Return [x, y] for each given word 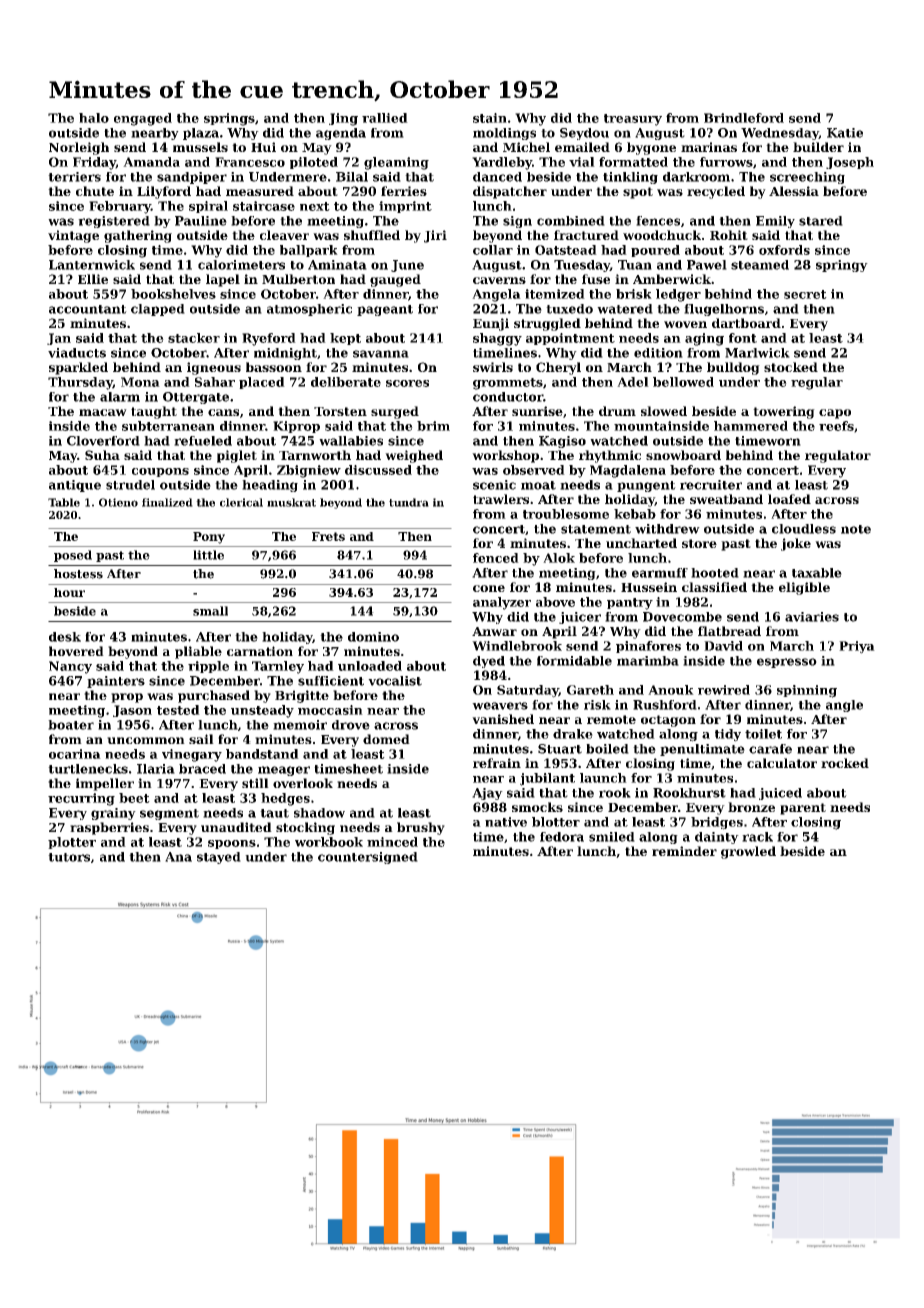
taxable [817, 573]
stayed [219, 858]
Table [64, 502]
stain [490, 118]
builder [818, 147]
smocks [537, 807]
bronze [751, 807]
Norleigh [79, 148]
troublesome [566, 514]
